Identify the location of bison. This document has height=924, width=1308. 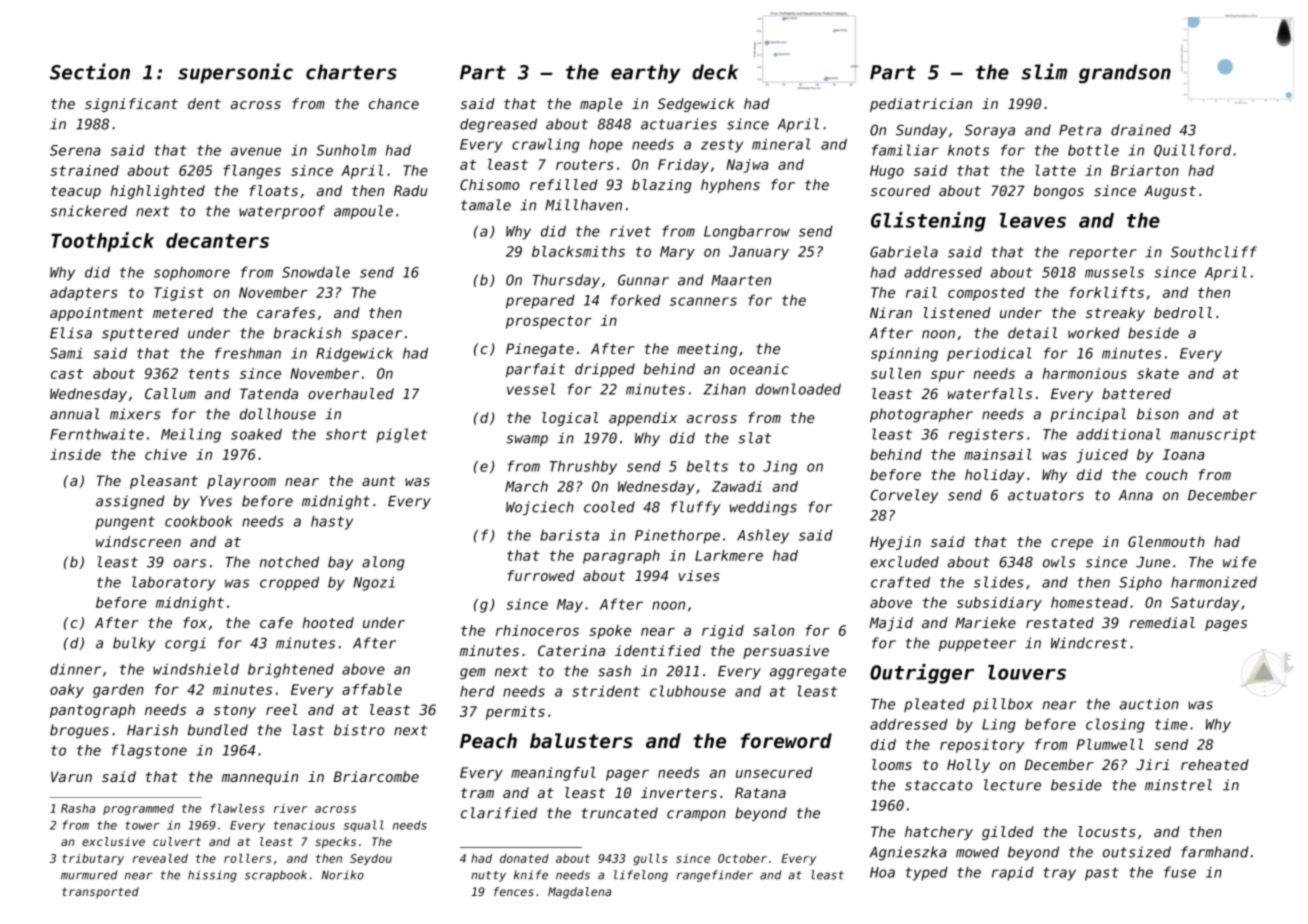
(1158, 414).
